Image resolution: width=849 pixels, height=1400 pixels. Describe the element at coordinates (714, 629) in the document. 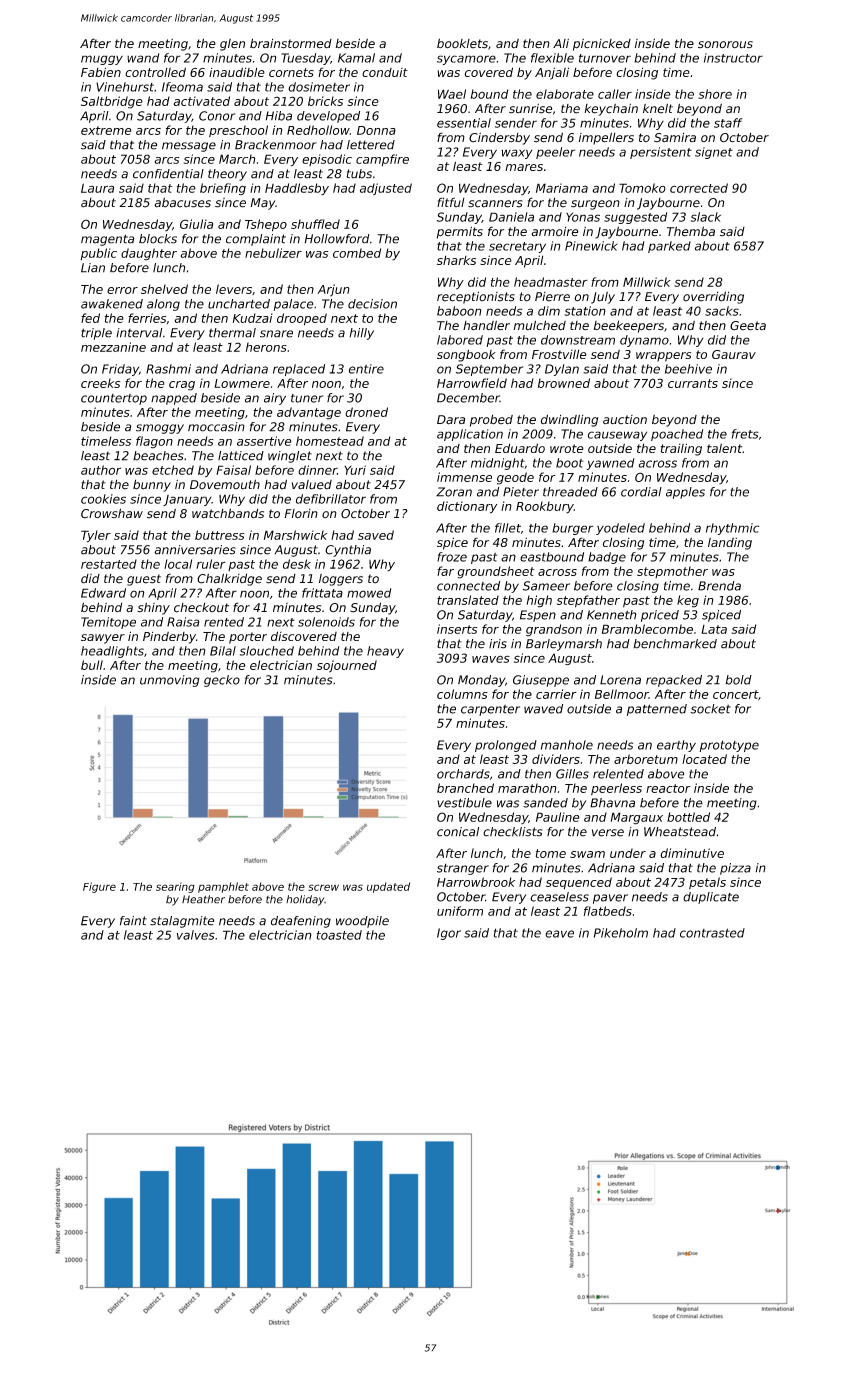

I see `Lata` at that location.
